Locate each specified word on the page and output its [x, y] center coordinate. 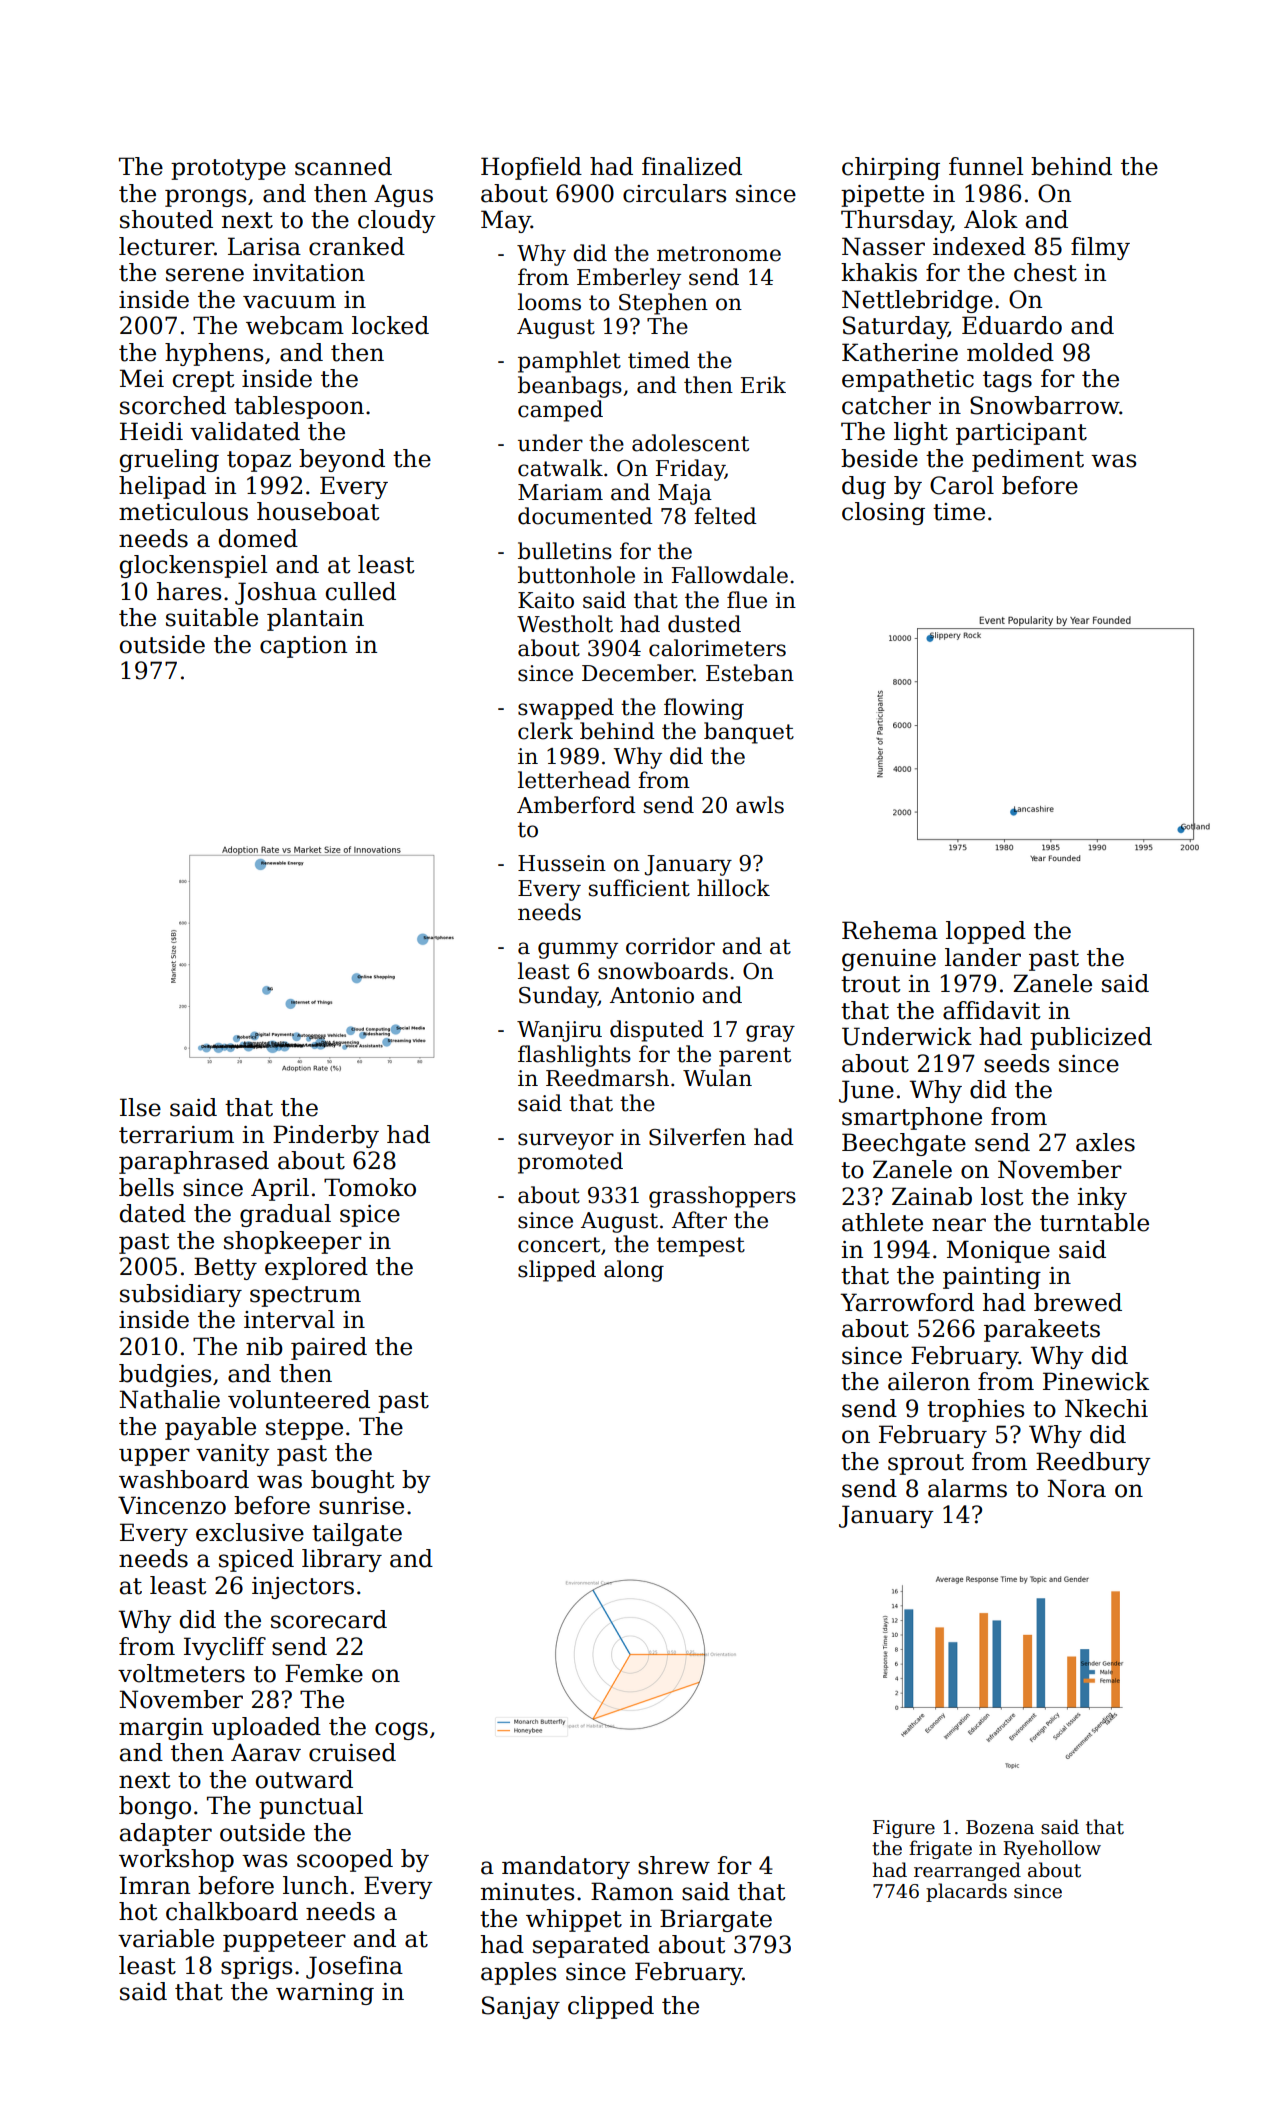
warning [325, 1994]
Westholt [565, 624]
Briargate [716, 1920]
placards [966, 1892]
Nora [1076, 1488]
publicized [1091, 1038]
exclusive [250, 1532]
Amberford [576, 805]
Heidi [151, 431]
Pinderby [326, 1136]
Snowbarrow [1044, 405]
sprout [926, 1464]
